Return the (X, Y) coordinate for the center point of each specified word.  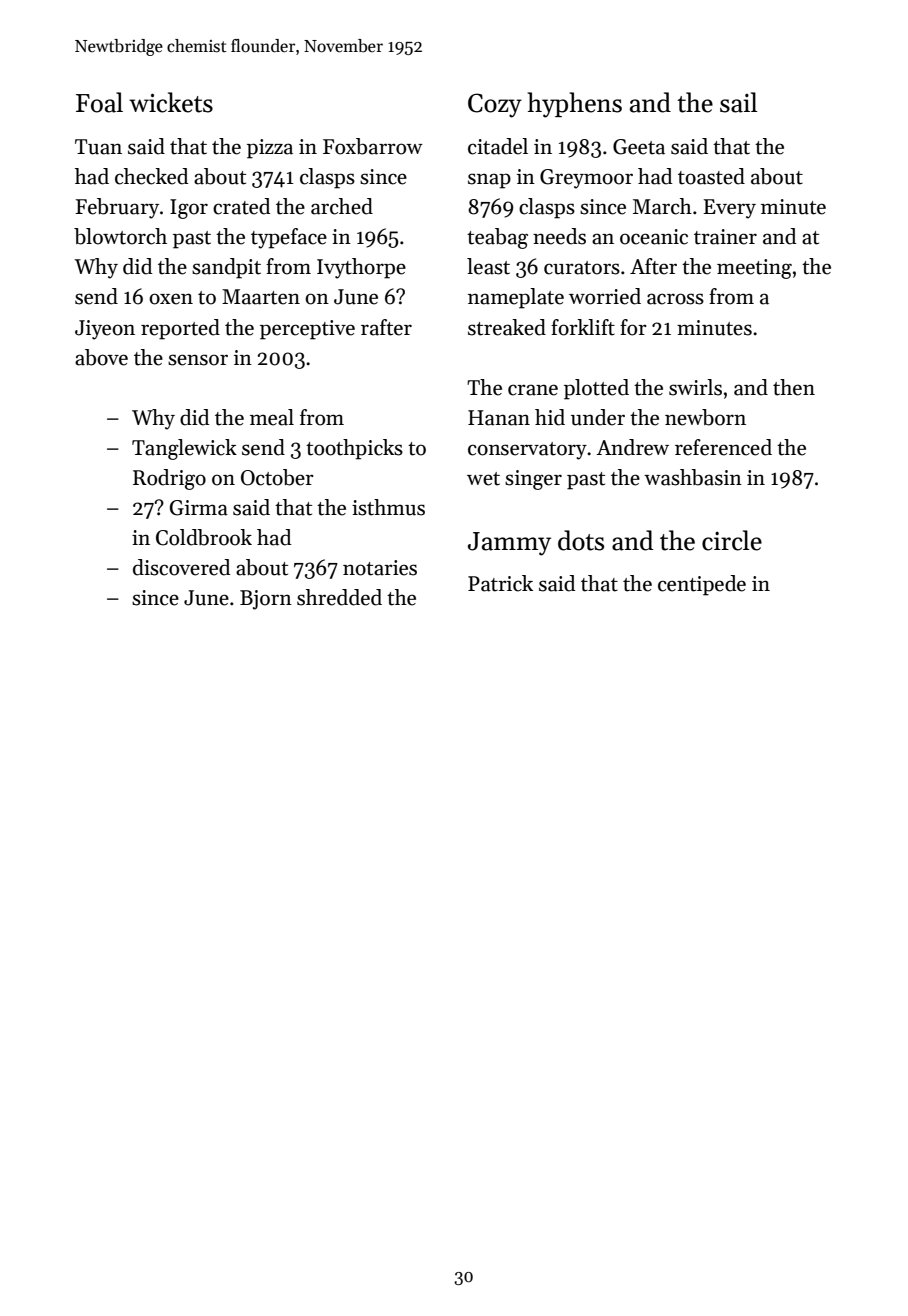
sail (738, 102)
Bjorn (266, 600)
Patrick (500, 583)
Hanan (499, 418)
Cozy (495, 105)
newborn (705, 417)
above (101, 357)
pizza (270, 149)
